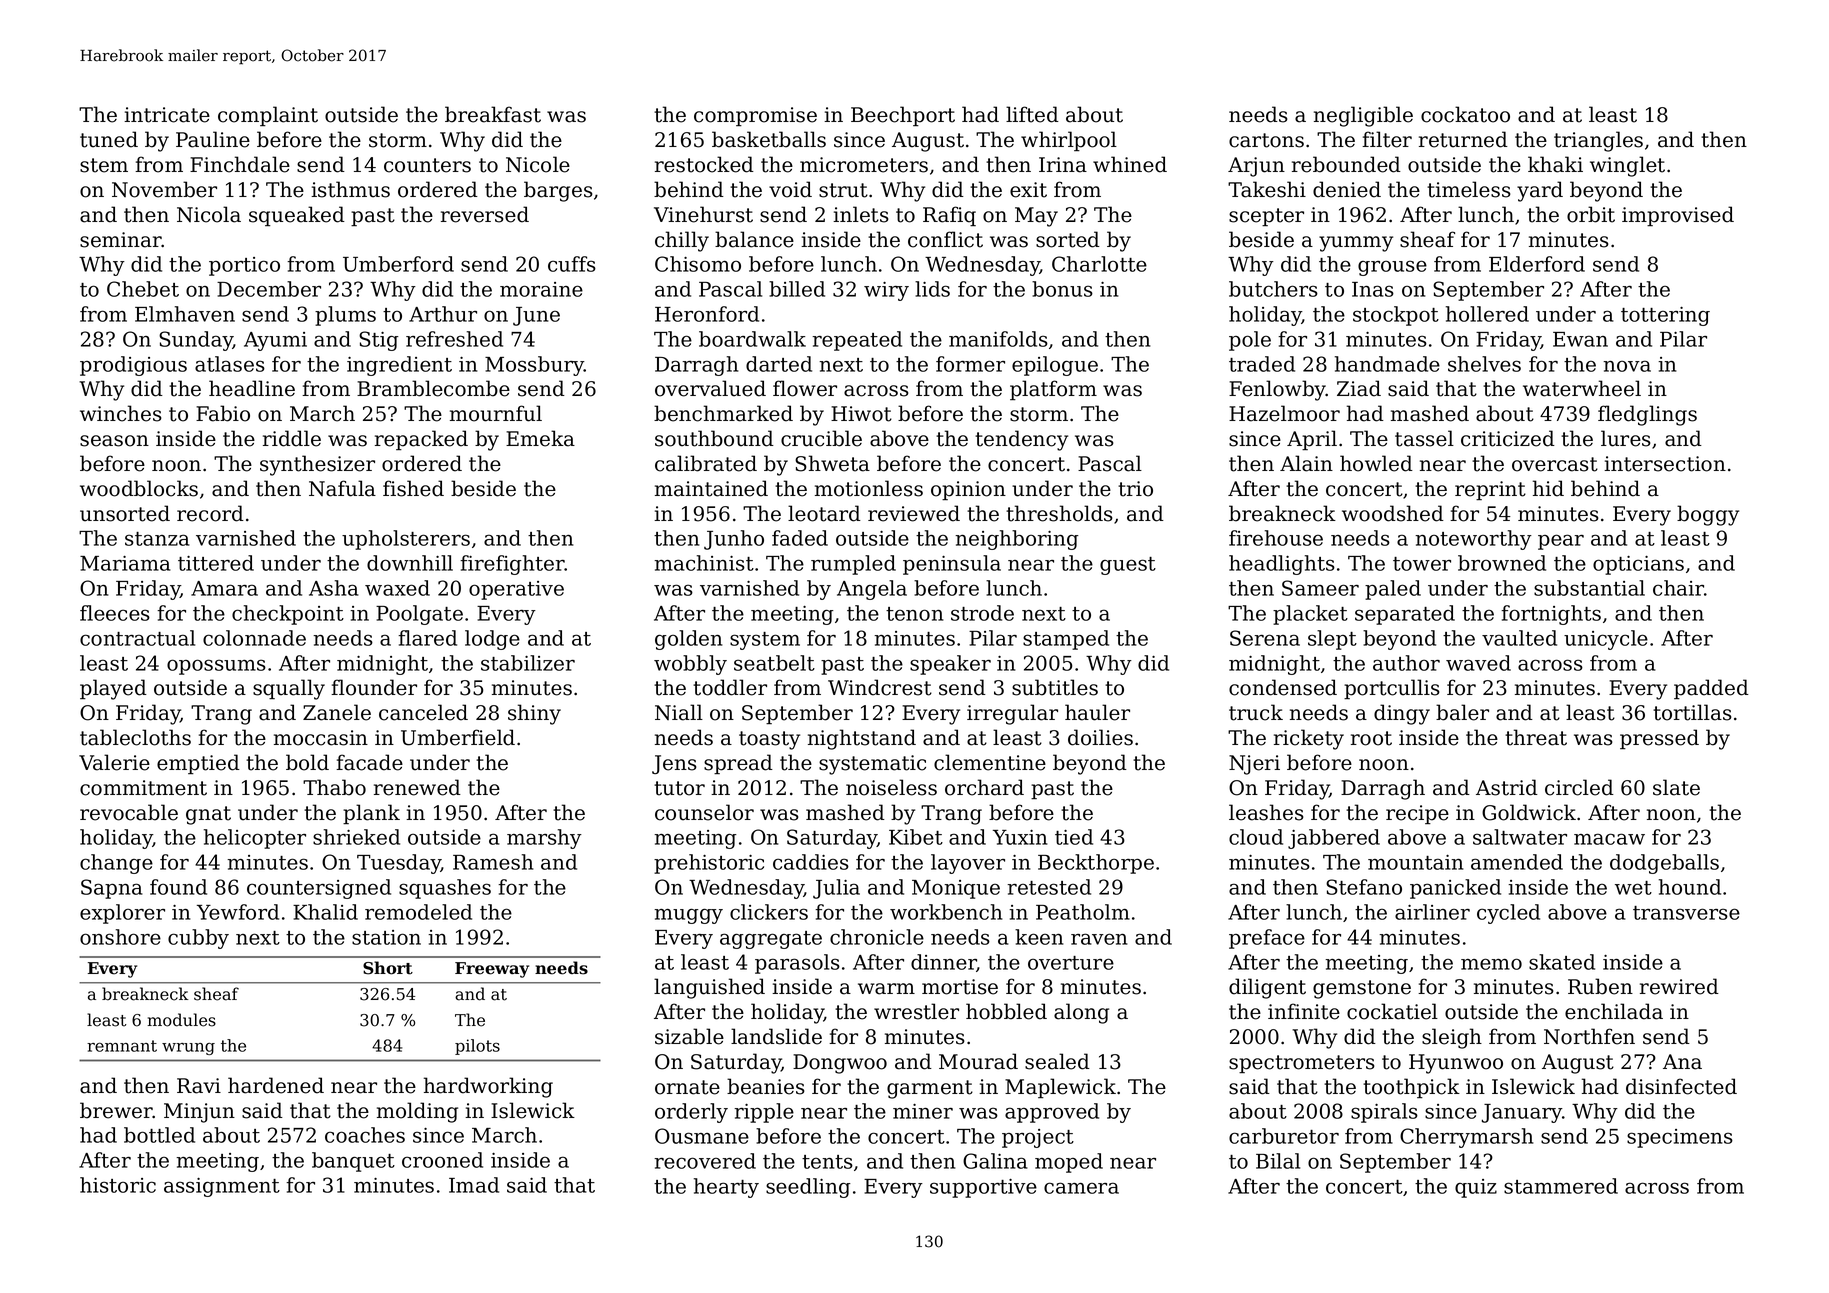  Describe the element at coordinates (1032, 114) in the image. I see `lifted` at that location.
